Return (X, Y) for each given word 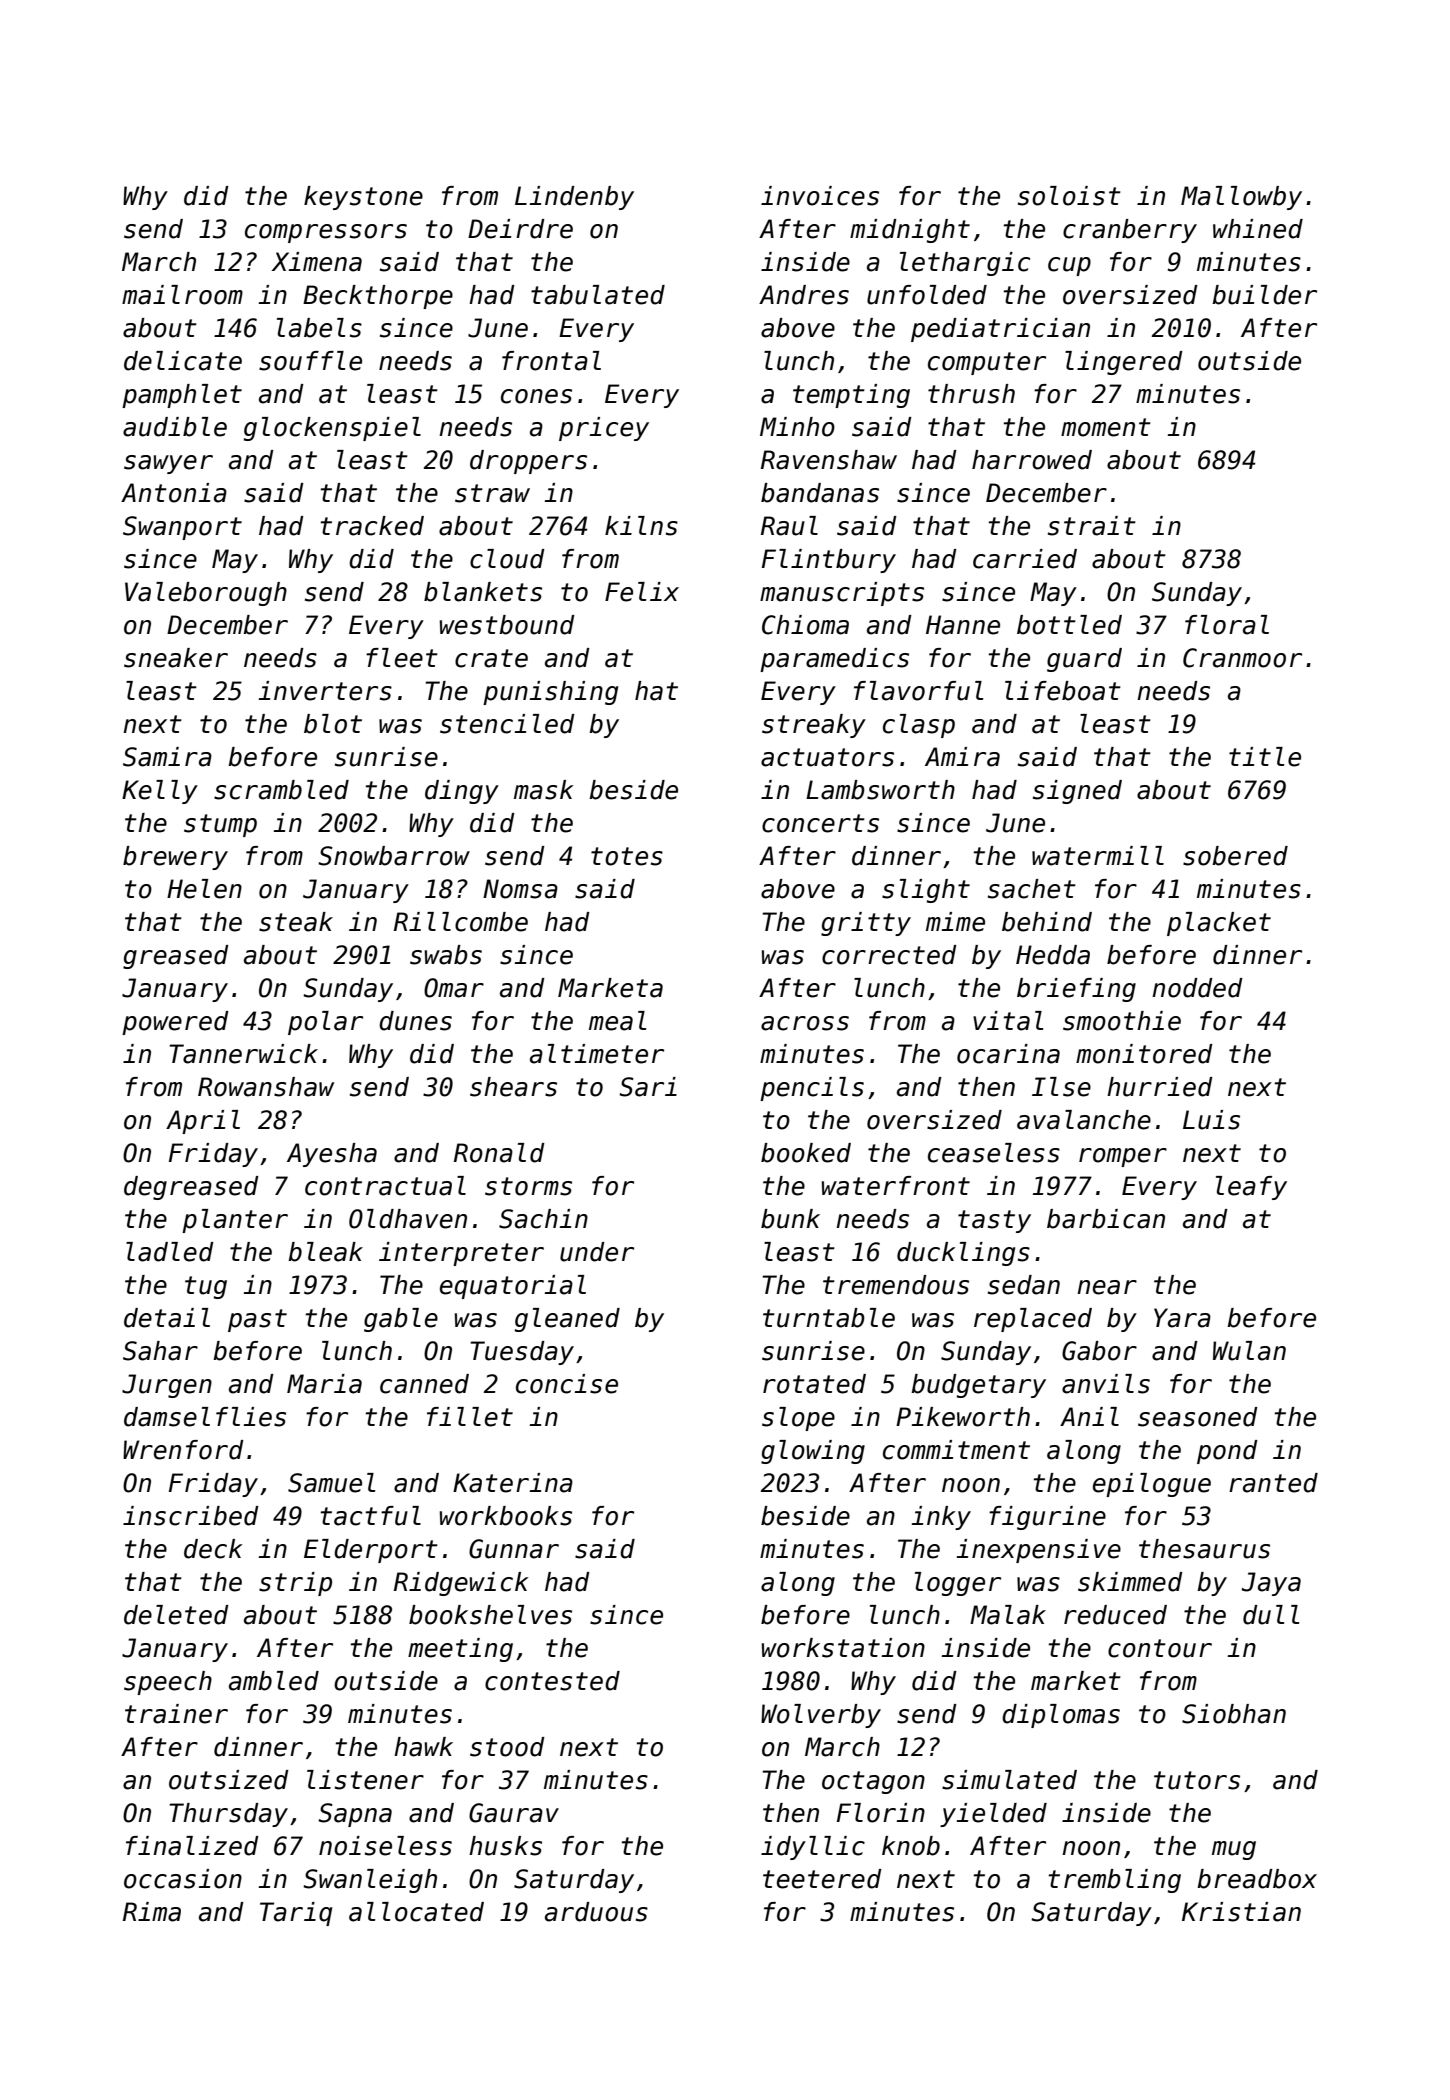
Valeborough (206, 594)
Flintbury (829, 561)
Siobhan (1234, 1714)
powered (175, 1023)
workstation (843, 1648)
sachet (1032, 889)
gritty (866, 924)
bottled (1069, 625)
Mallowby (1241, 198)
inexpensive (1038, 1551)
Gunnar (514, 1549)
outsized (229, 1780)
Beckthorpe (378, 297)
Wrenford (183, 1450)
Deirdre (520, 229)
